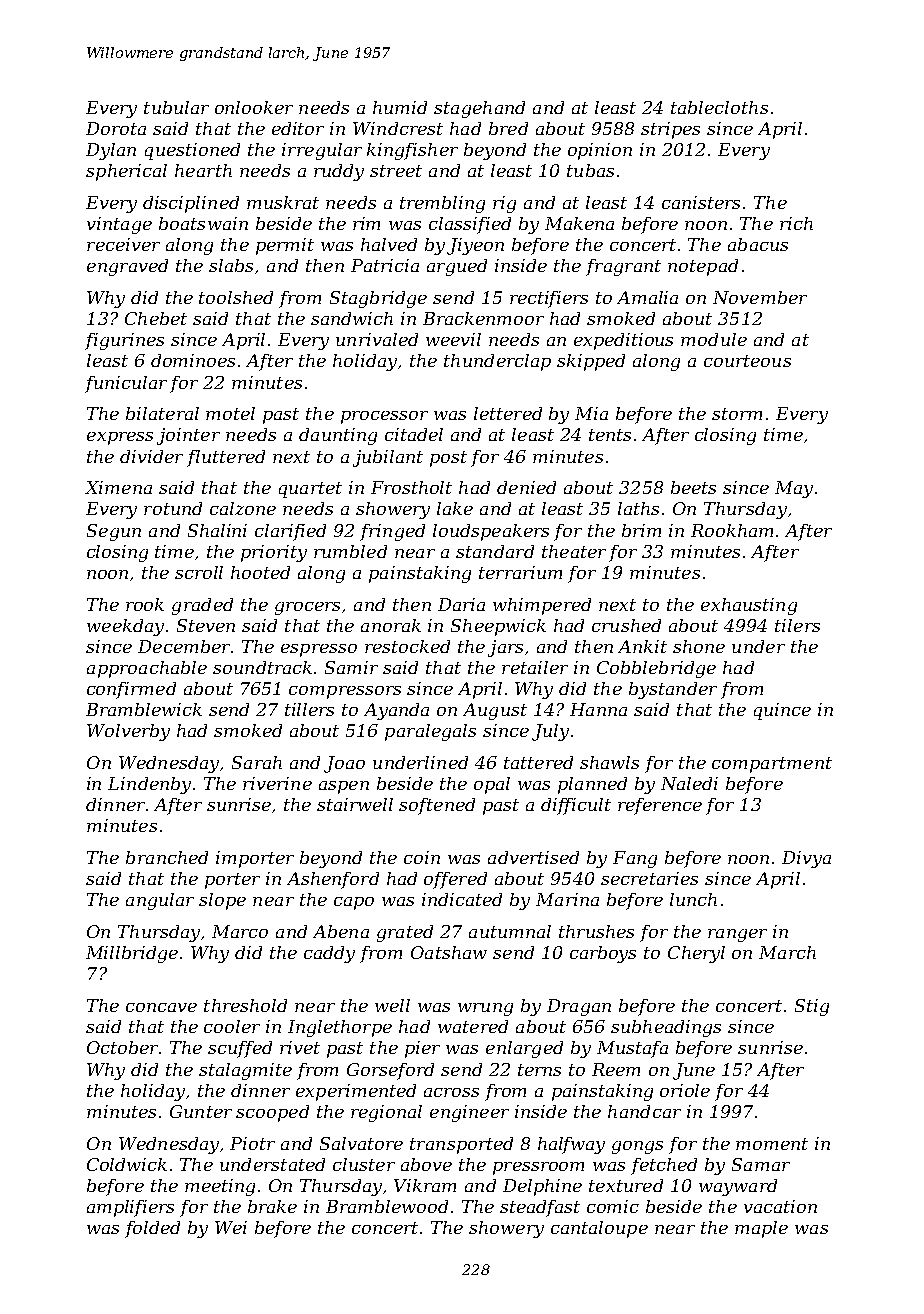  What do you see at coordinates (118, 487) in the page?
I see `Ximena` at bounding box center [118, 487].
